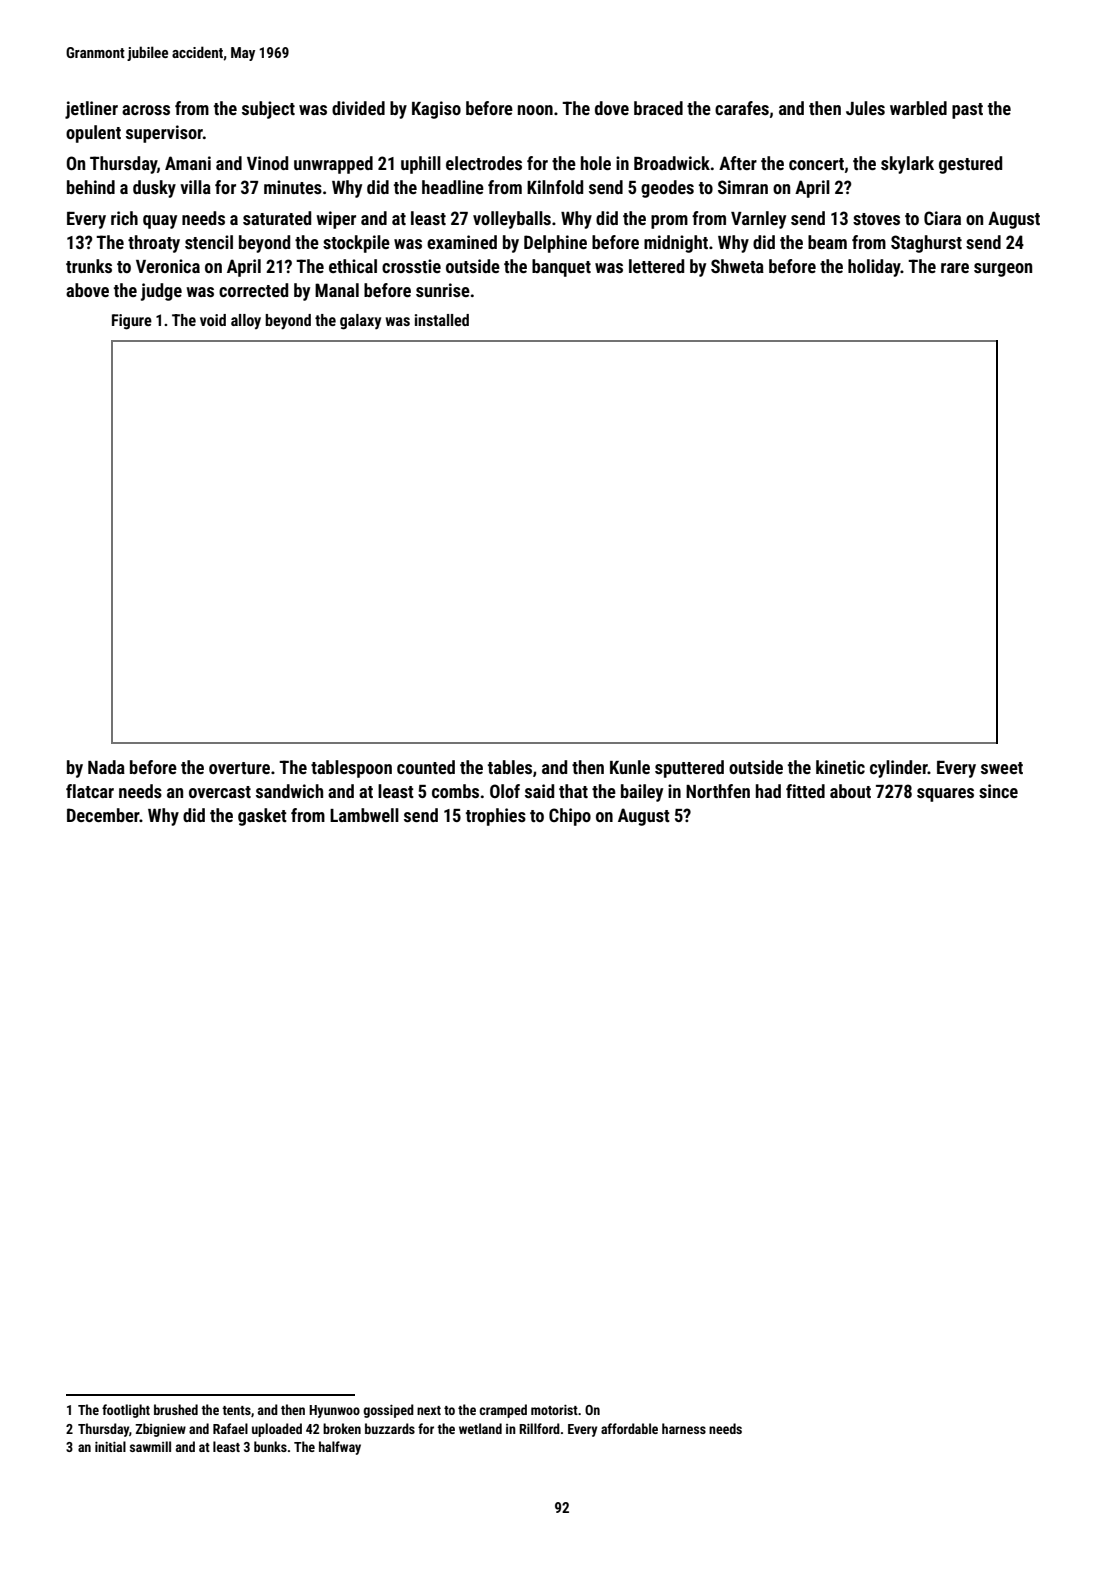 Image resolution: width=1109 pixels, height=1575 pixels. Describe the element at coordinates (918, 108) in the image. I see `warbled` at that location.
